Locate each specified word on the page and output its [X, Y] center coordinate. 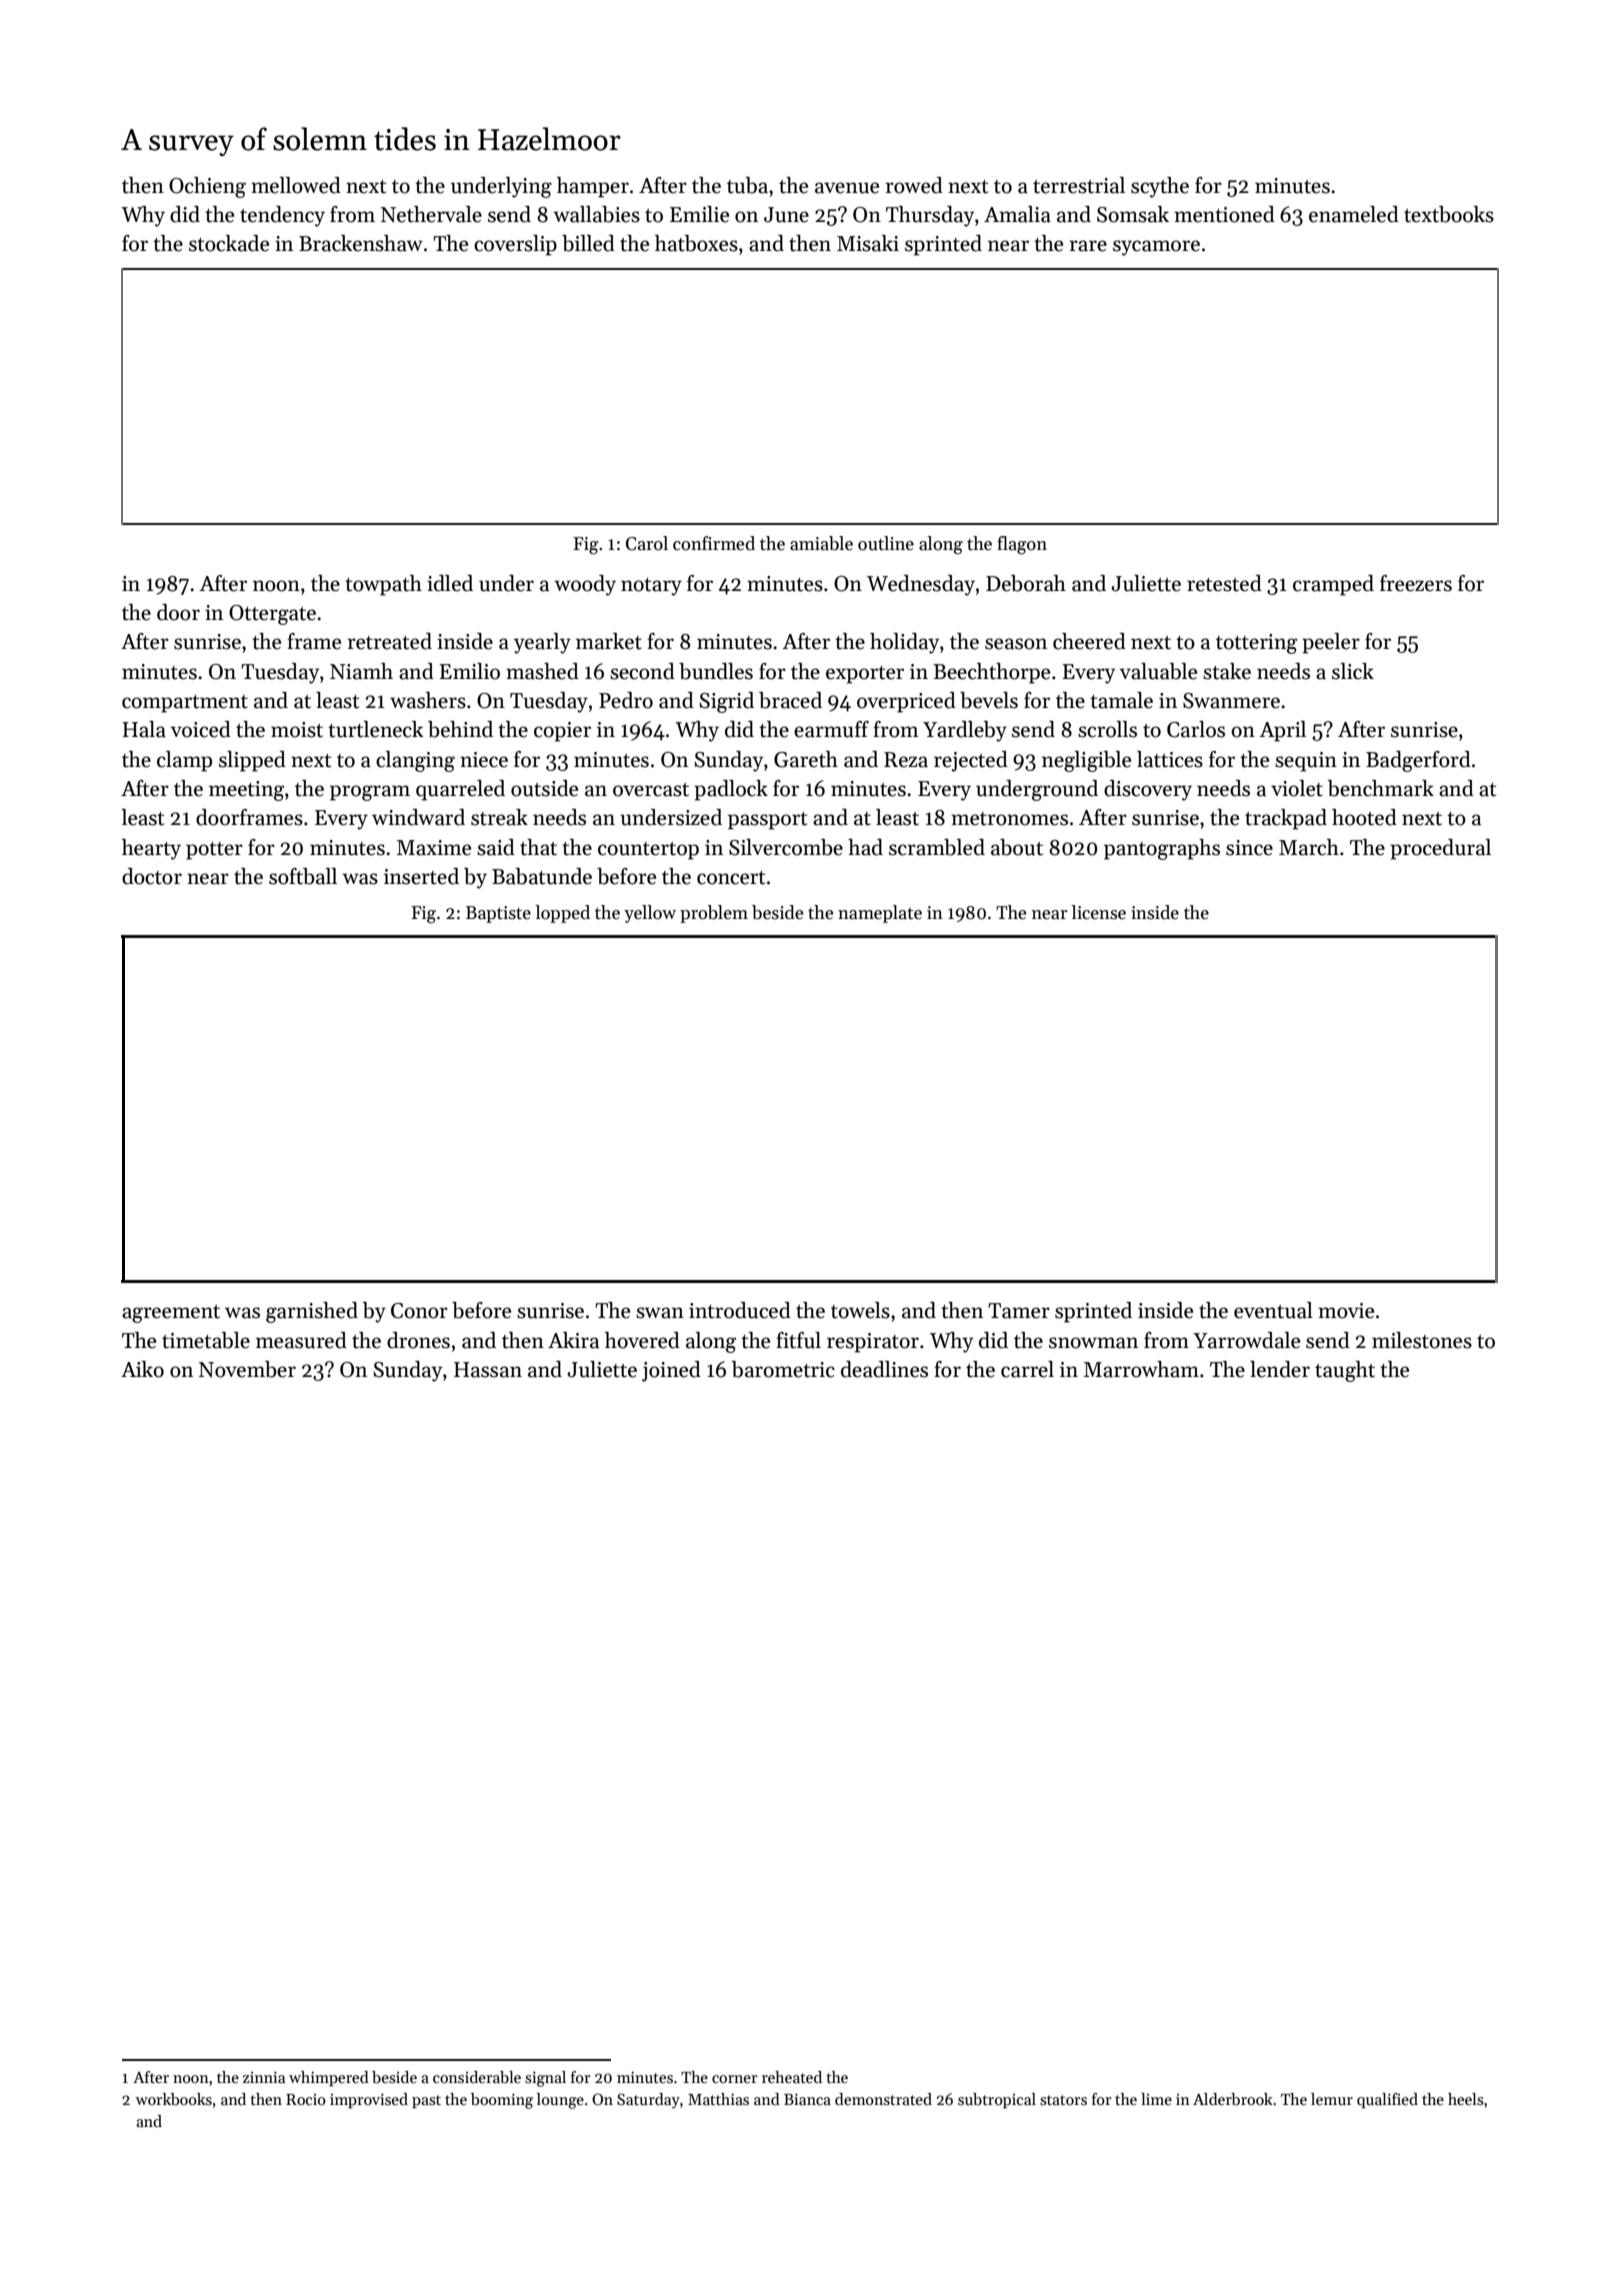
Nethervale [431, 214]
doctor [152, 876]
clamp [184, 761]
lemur [1332, 2099]
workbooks [174, 2099]
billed [588, 243]
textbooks [1449, 214]
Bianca [807, 2099]
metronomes [1009, 819]
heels [1466, 2099]
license [1098, 912]
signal [545, 2079]
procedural [1440, 849]
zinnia [264, 2077]
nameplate [880, 914]
